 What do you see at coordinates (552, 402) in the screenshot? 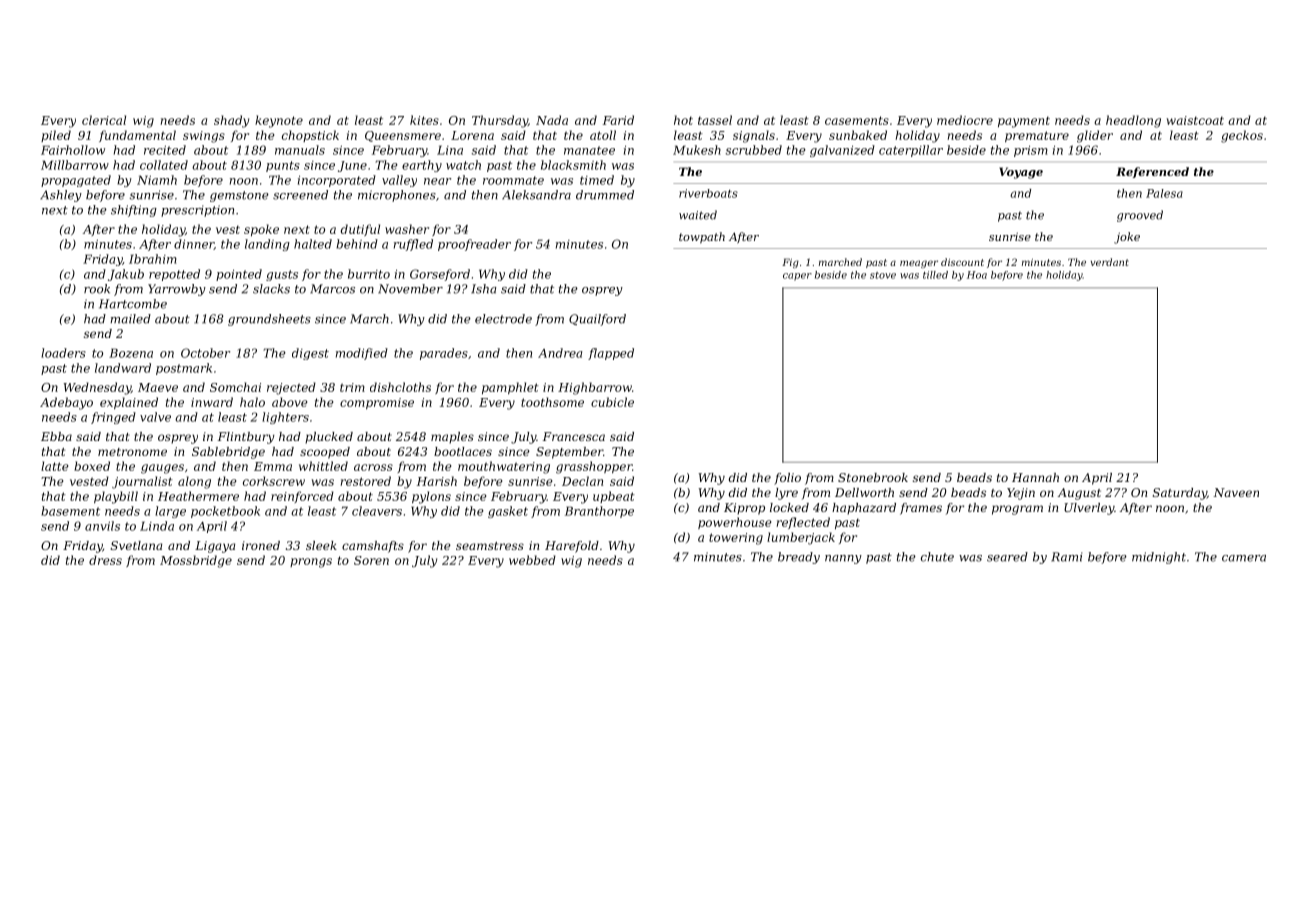
I see `toothsome` at bounding box center [552, 402].
